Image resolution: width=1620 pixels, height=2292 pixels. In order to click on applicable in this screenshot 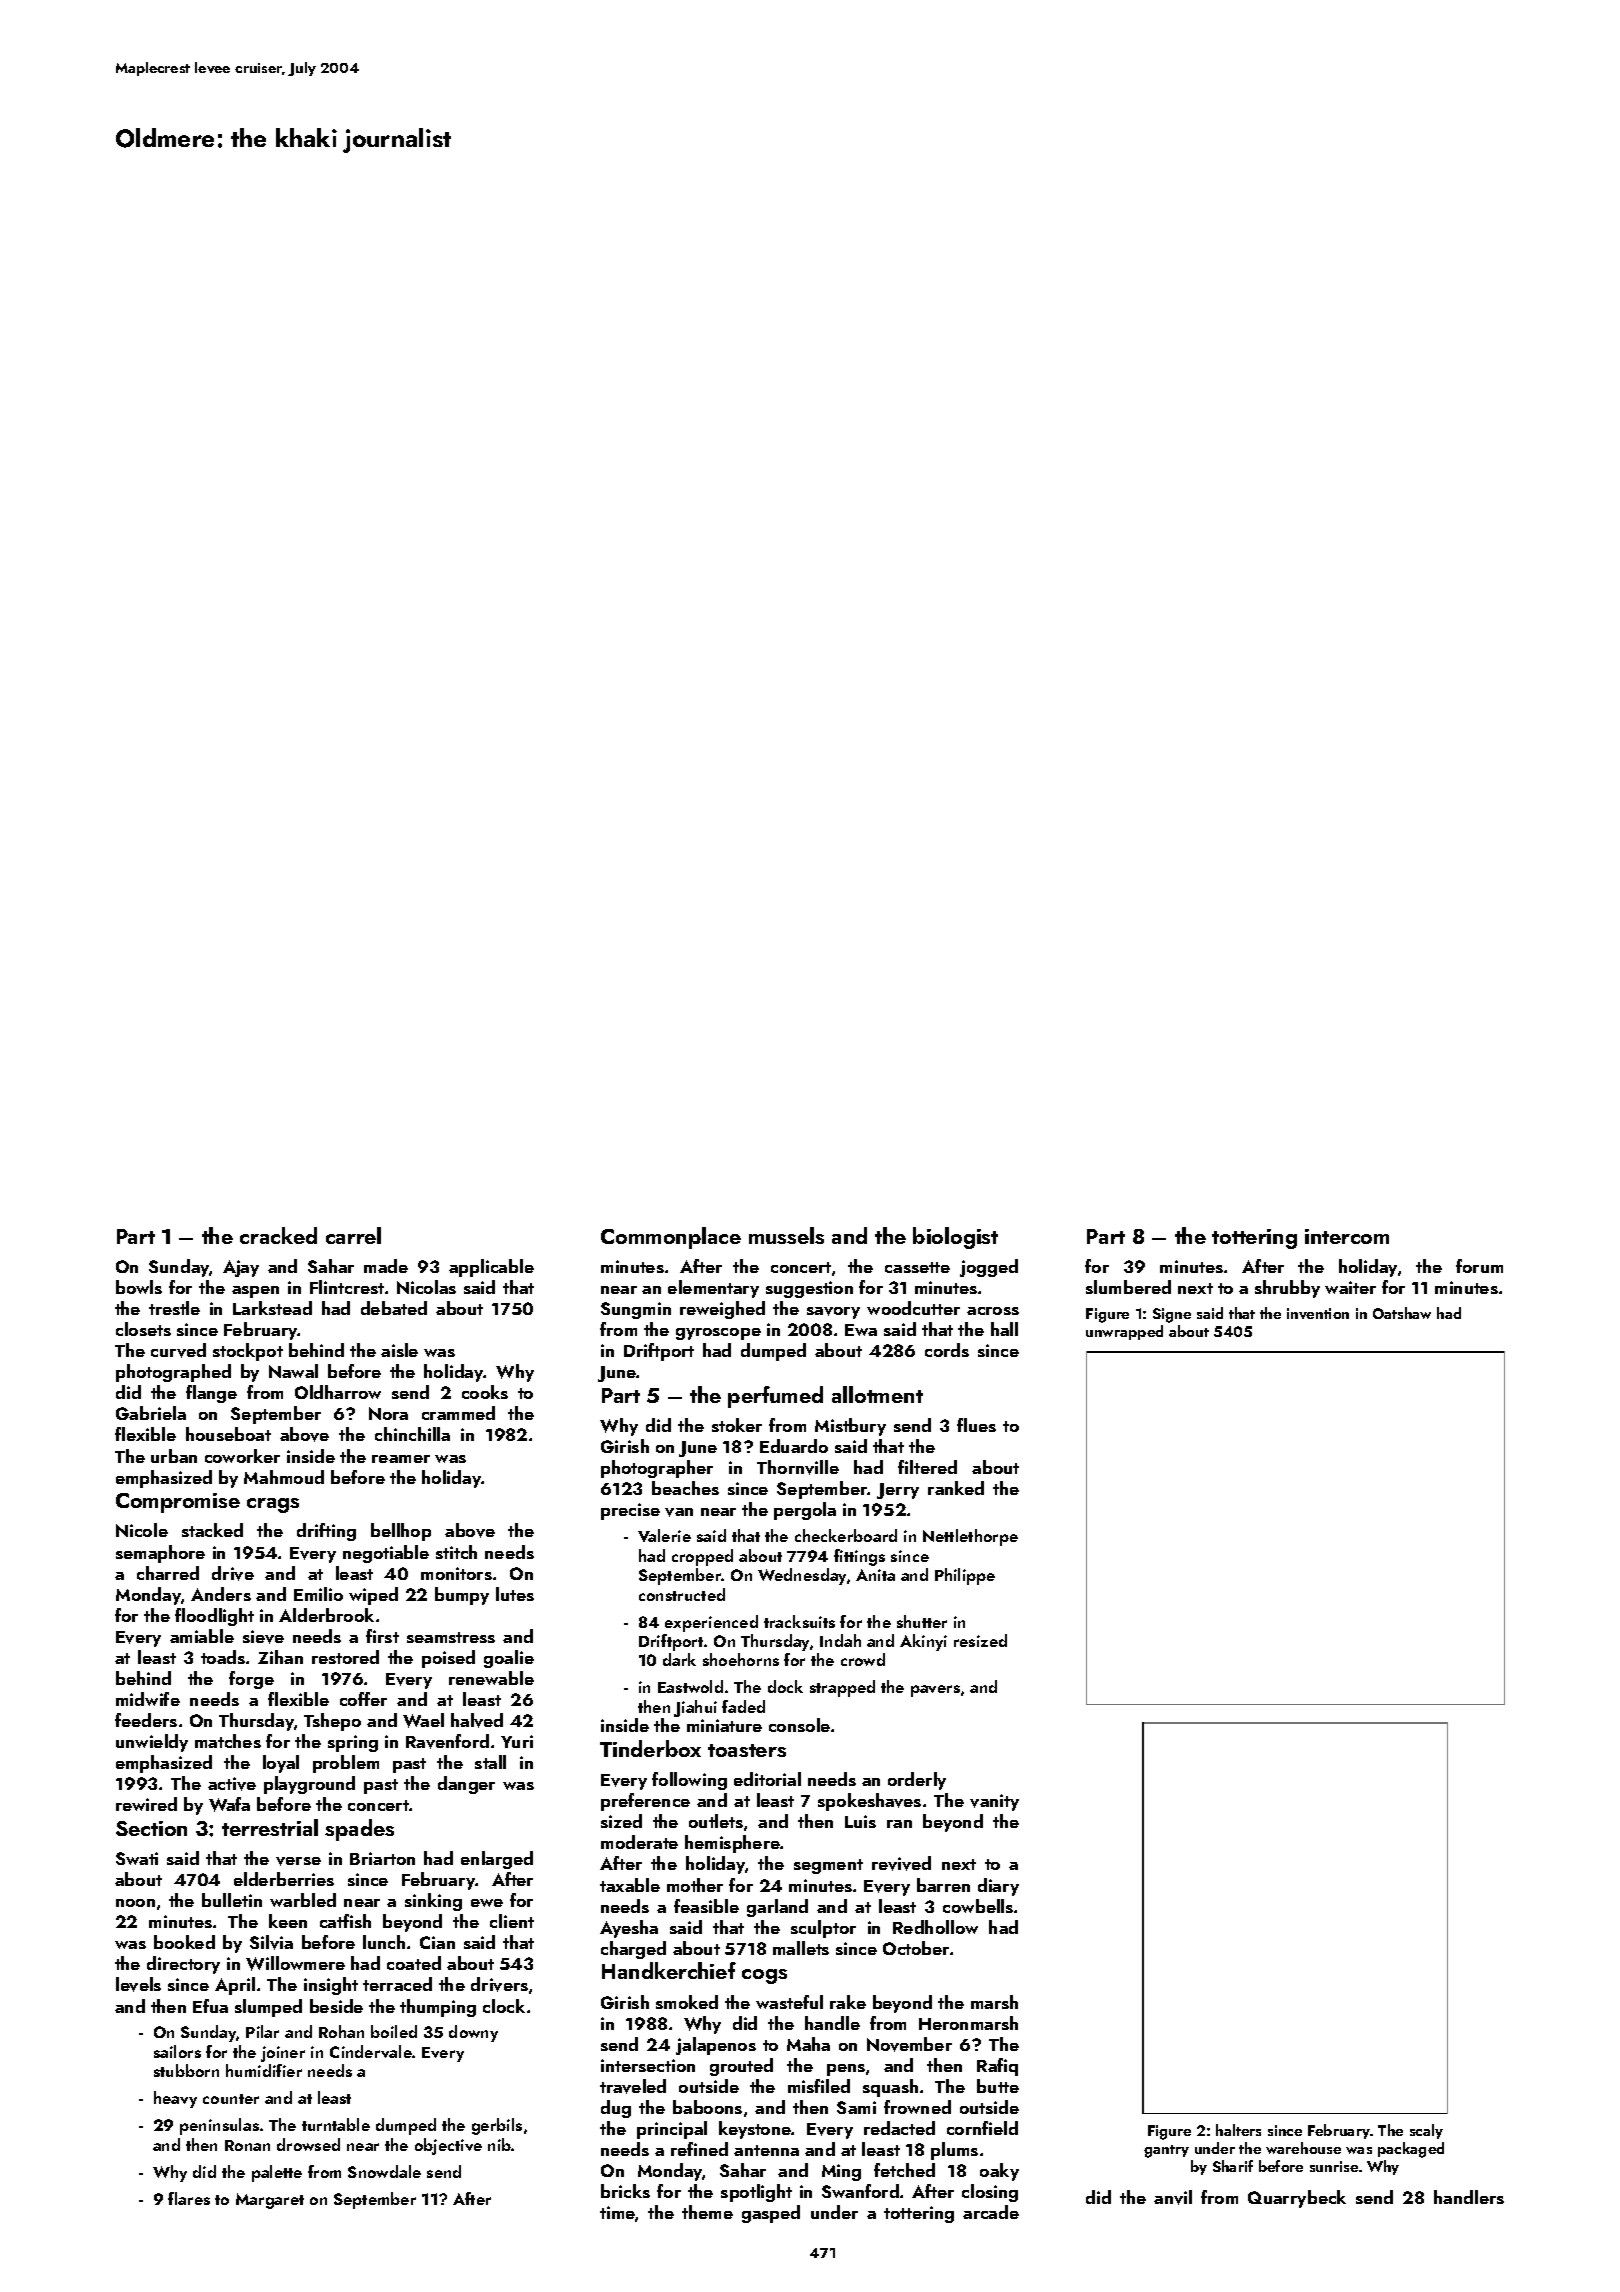, I will do `click(491, 1268)`.
